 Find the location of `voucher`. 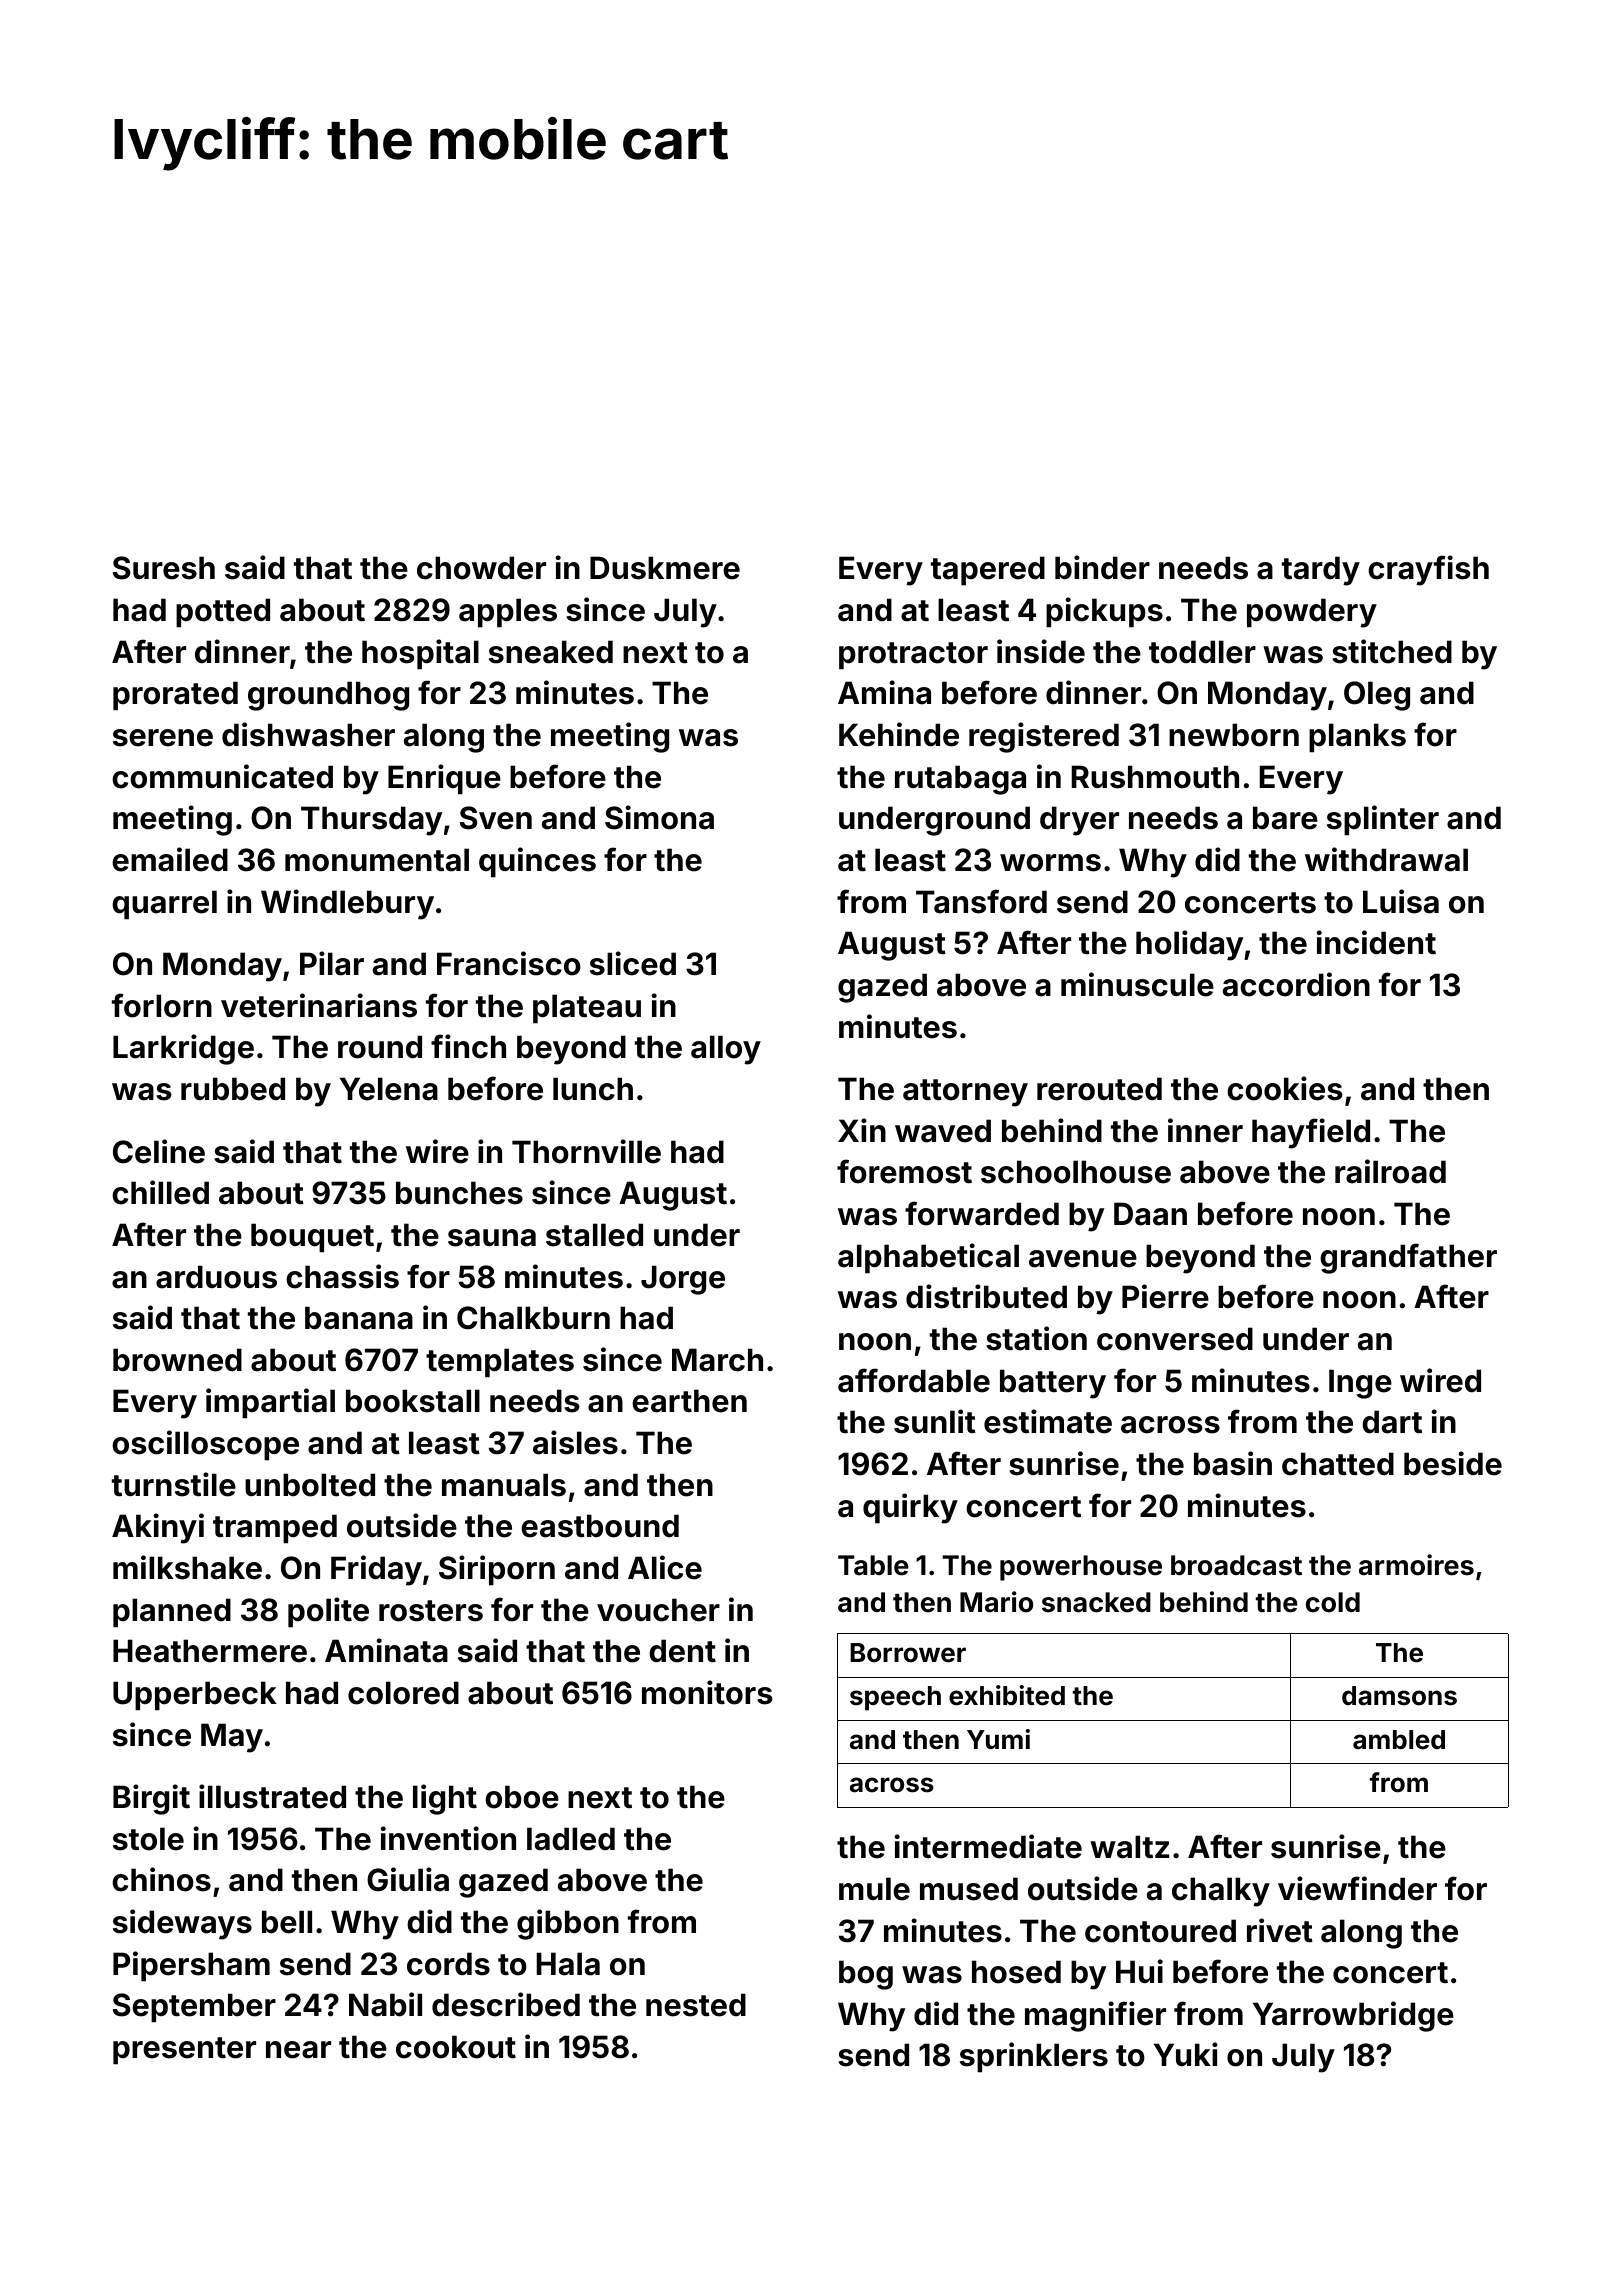

voucher is located at coordinates (658, 1610).
